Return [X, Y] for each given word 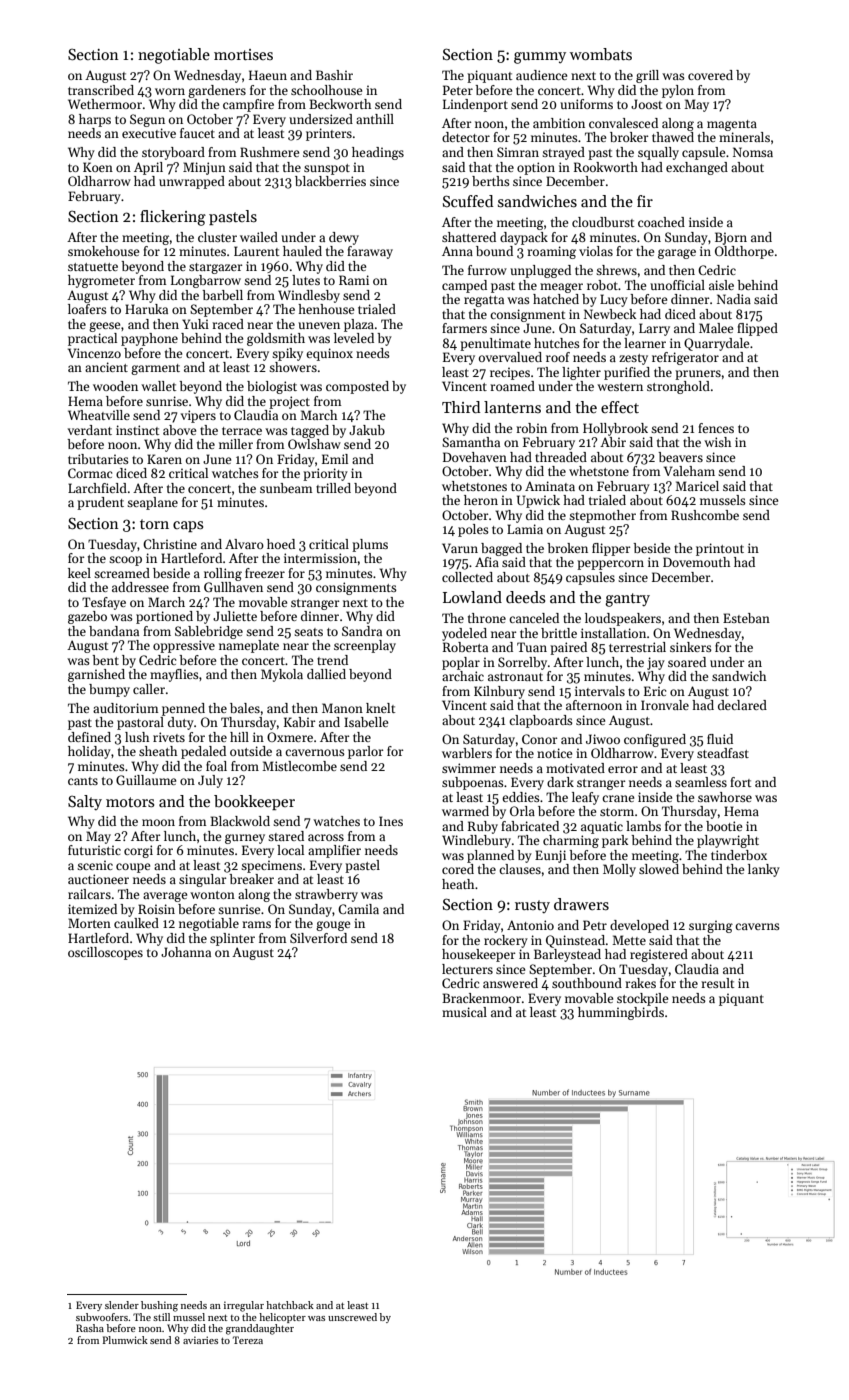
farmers [464, 328]
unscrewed [352, 1317]
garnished [96, 675]
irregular [244, 1306]
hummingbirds [621, 1013]
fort [740, 782]
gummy [540, 58]
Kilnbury [499, 692]
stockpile [642, 999]
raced [228, 324]
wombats [601, 54]
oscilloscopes [105, 953]
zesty [633, 359]
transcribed [101, 90]
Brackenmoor [481, 998]
